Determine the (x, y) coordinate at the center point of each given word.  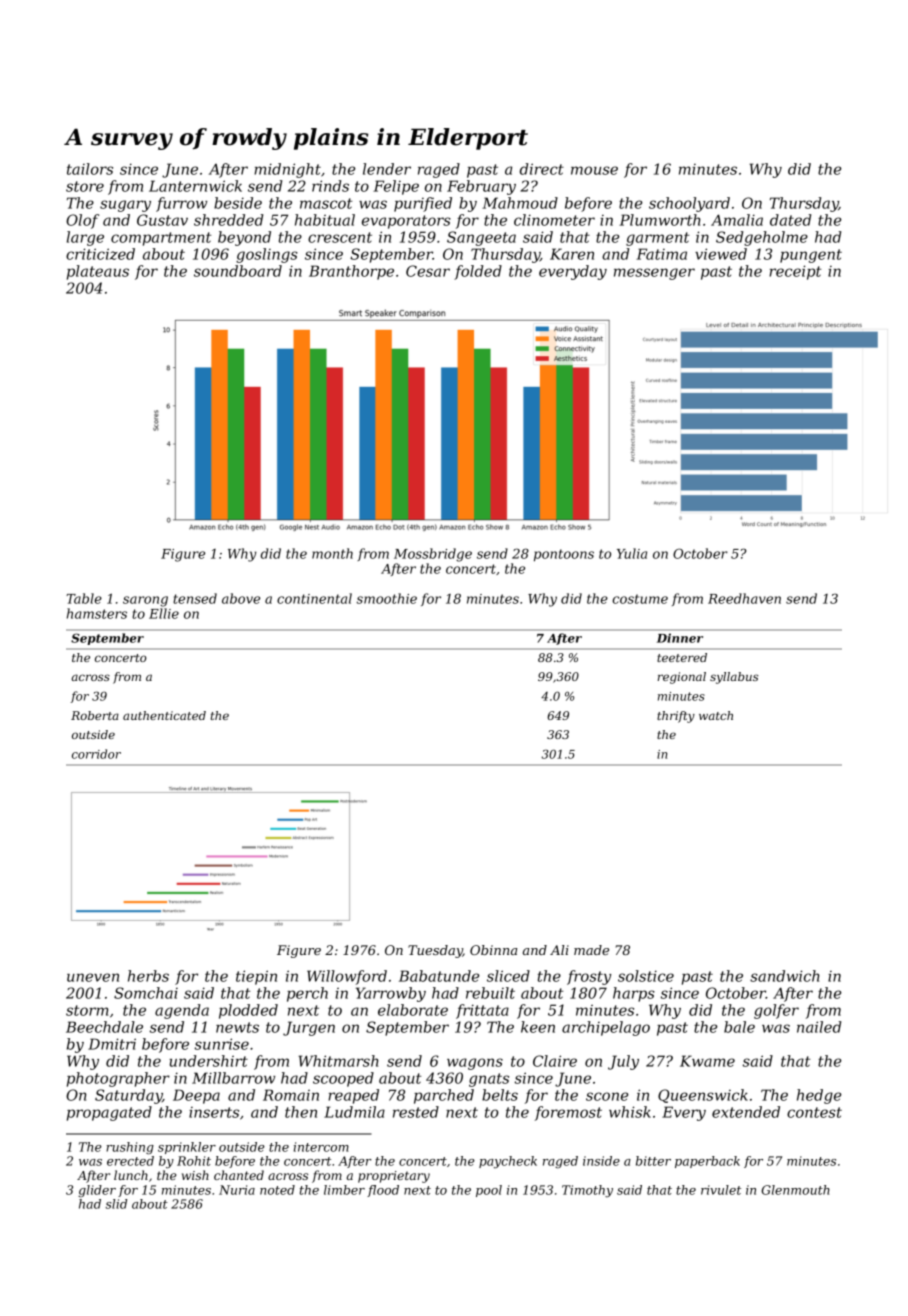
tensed (195, 598)
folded (478, 272)
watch (716, 715)
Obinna (493, 950)
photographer (118, 1079)
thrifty (676, 717)
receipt (795, 272)
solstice (646, 976)
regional (681, 678)
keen (538, 1027)
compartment (161, 239)
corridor (96, 754)
